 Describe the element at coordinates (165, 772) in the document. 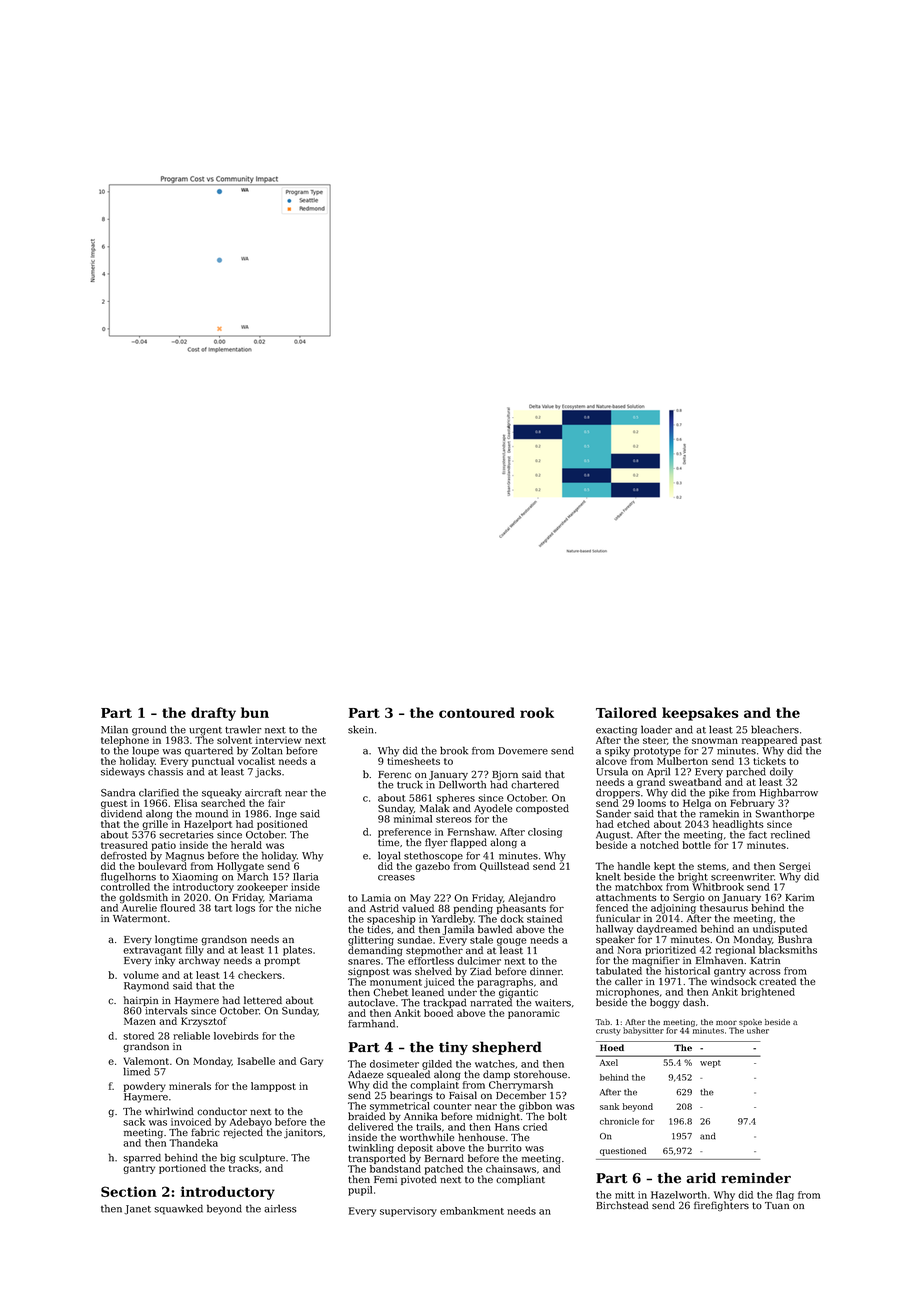

I see `chassis` at that location.
